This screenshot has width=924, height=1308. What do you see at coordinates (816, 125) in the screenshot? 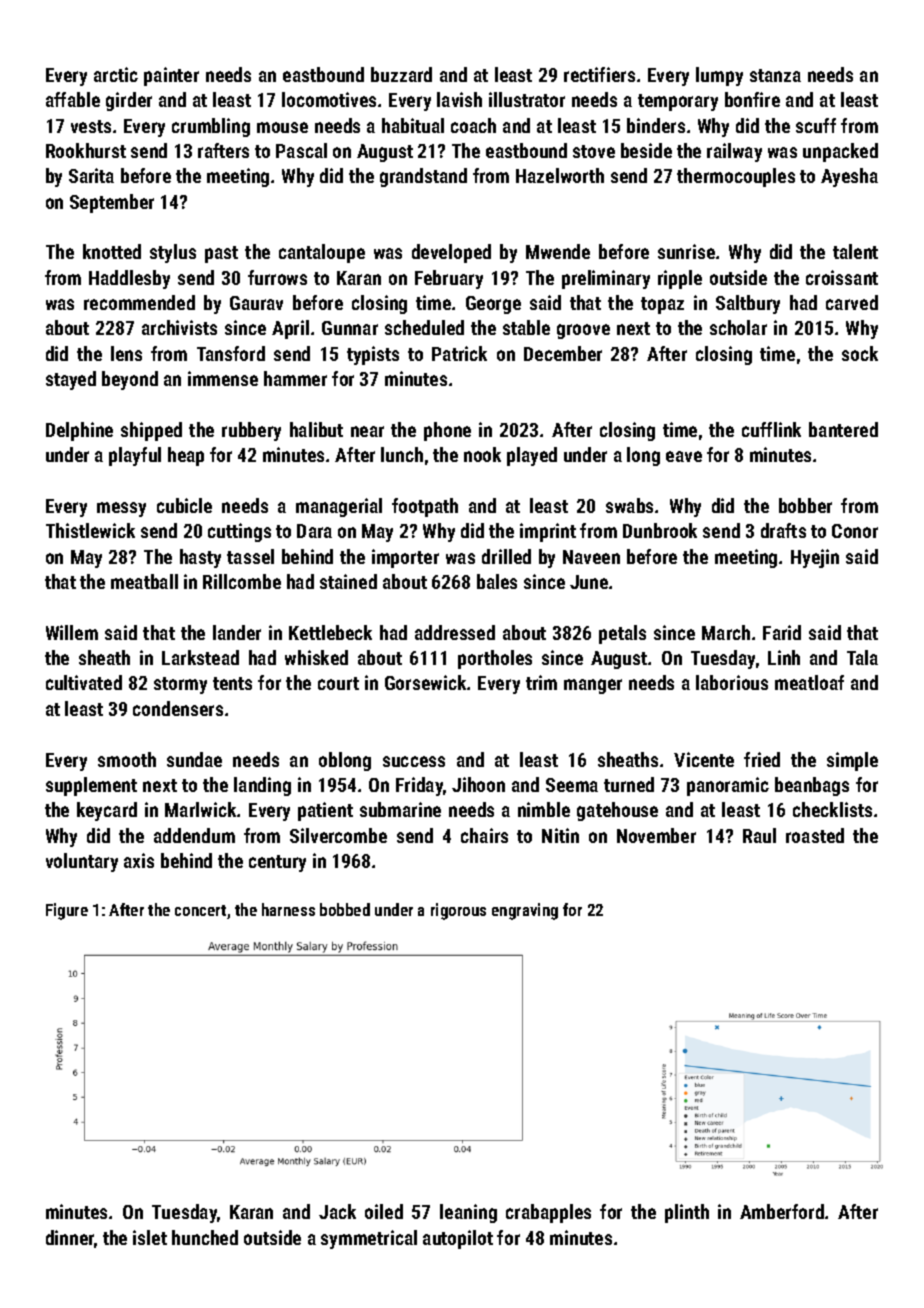
I see `scuff` at bounding box center [816, 125].
